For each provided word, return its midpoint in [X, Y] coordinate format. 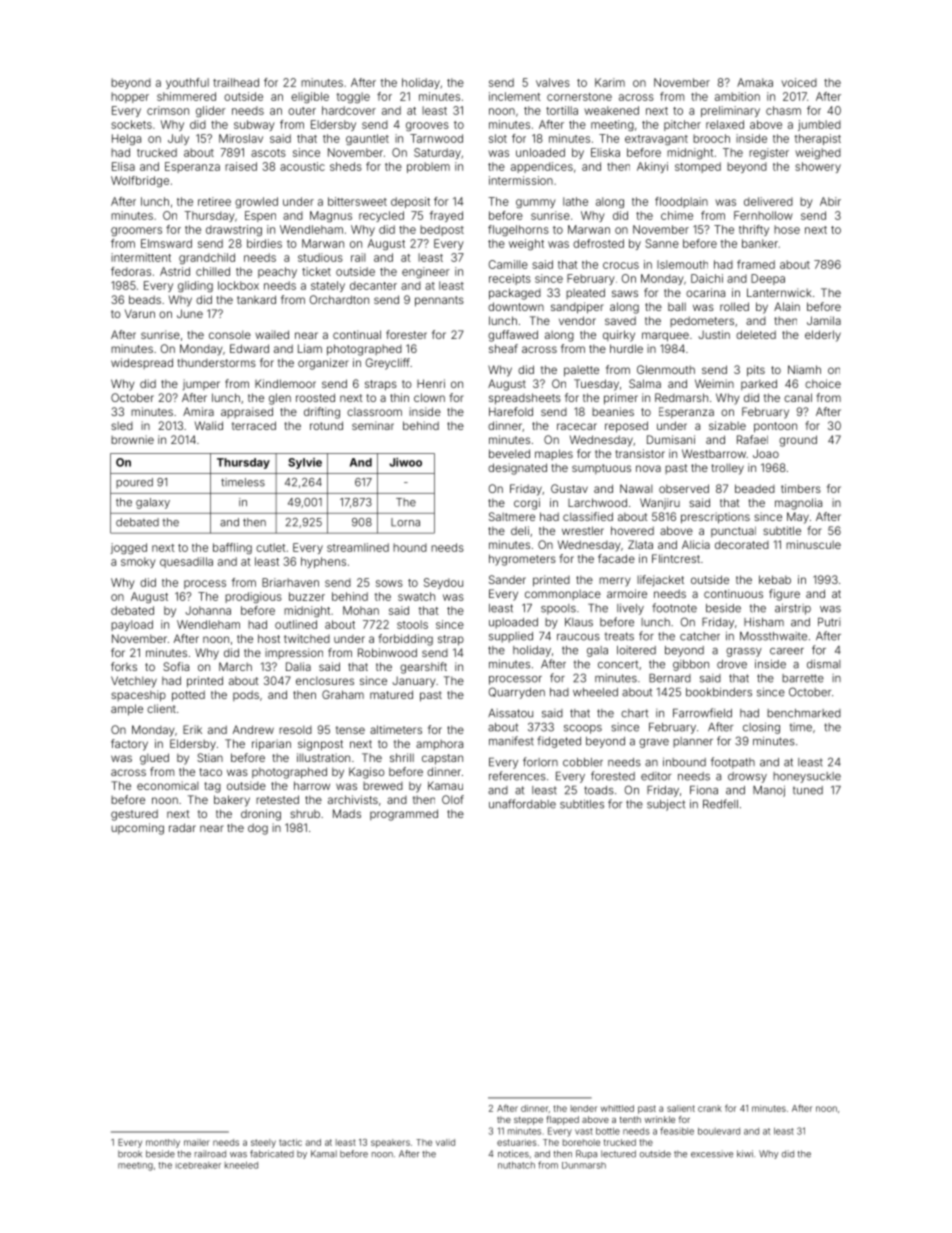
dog [258, 829]
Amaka [755, 82]
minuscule [813, 544]
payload [132, 625]
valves [553, 82]
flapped [562, 1120]
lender [584, 1108]
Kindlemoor [285, 383]
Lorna [405, 522]
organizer [323, 364]
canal [798, 397]
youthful [187, 83]
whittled [617, 1108]
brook [130, 1154]
